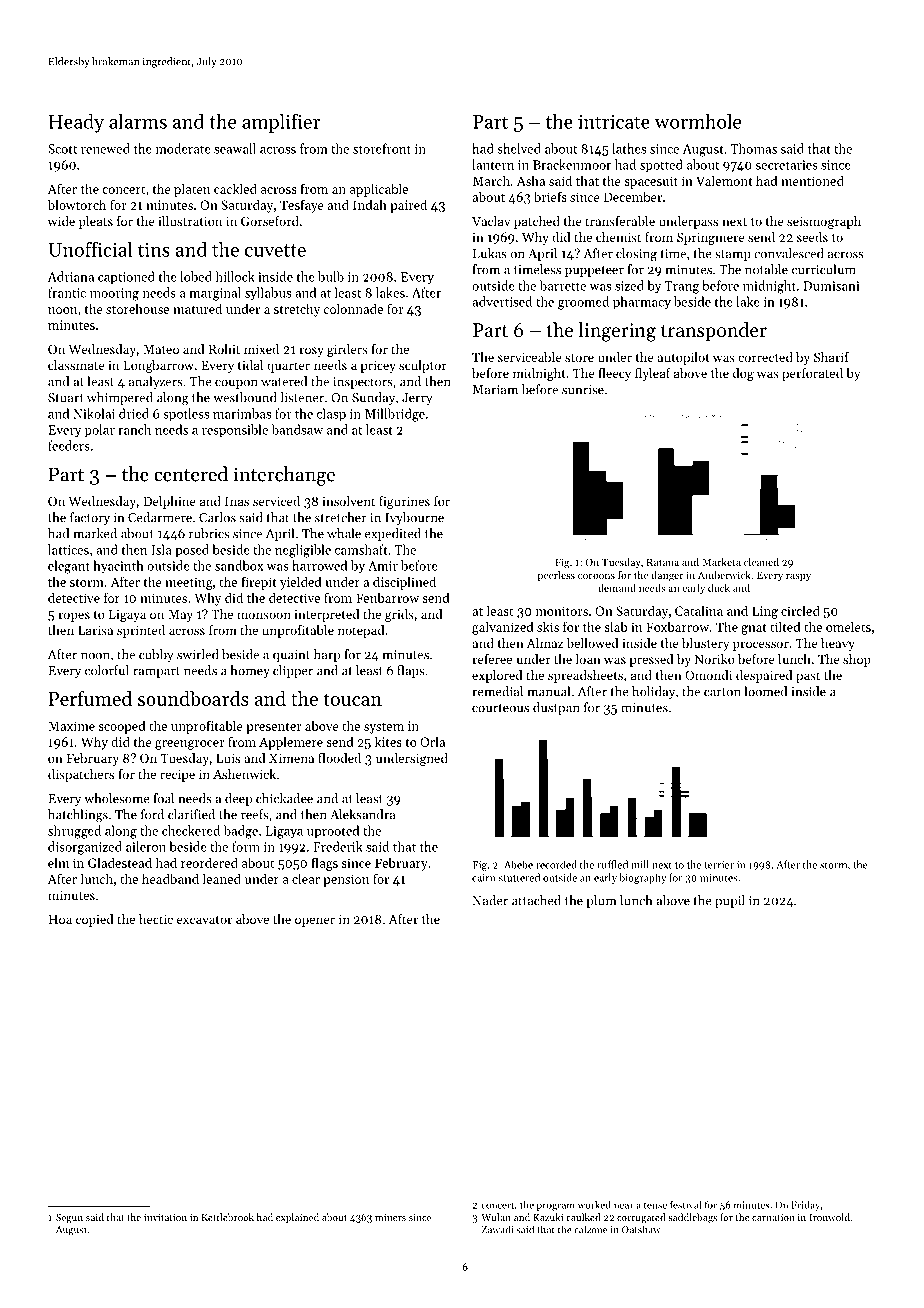  Describe the element at coordinates (730, 901) in the screenshot. I see `pupil` at that location.
